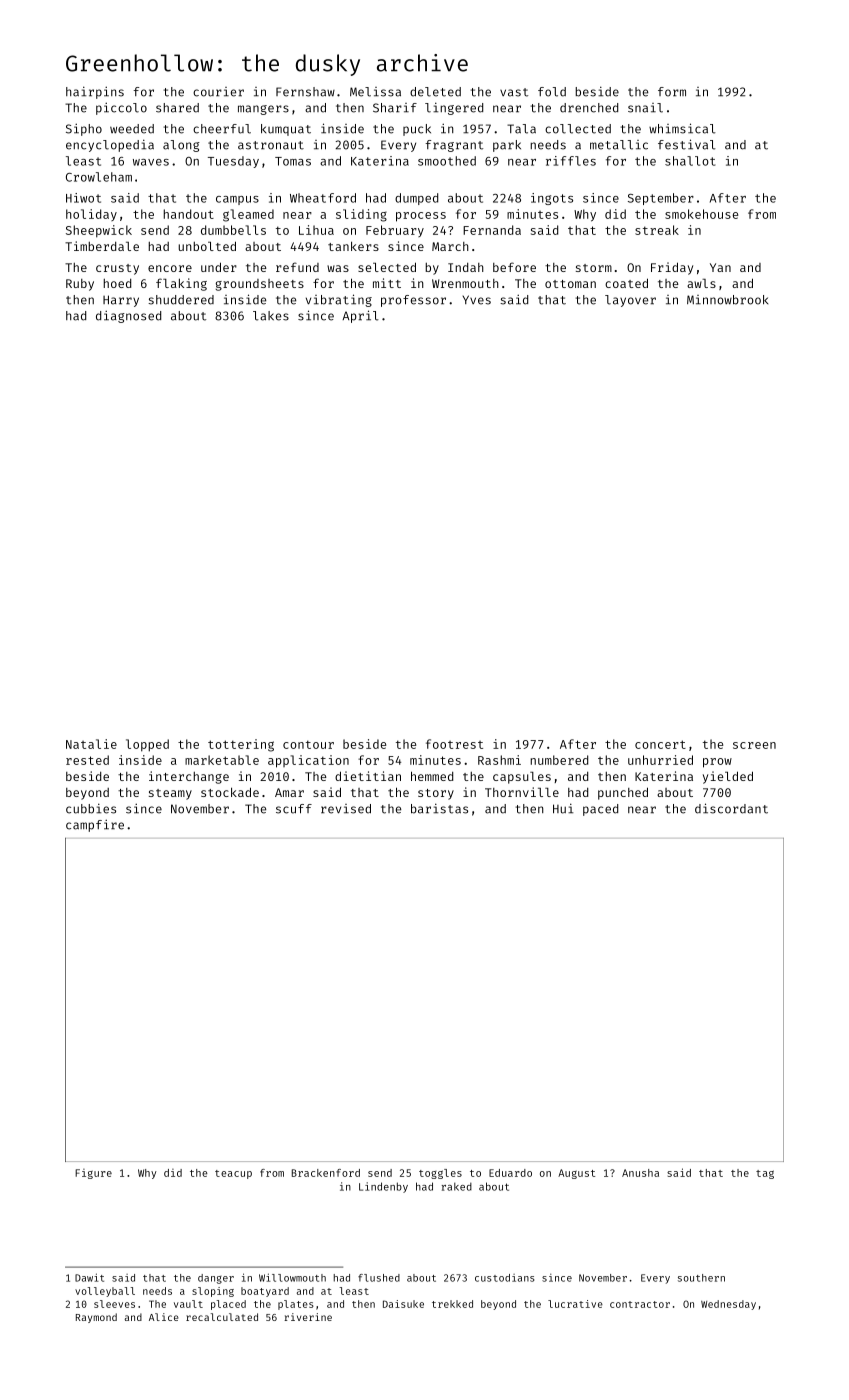 This screenshot has height=1400, width=849. What do you see at coordinates (552, 92) in the screenshot?
I see `fold` at bounding box center [552, 92].
